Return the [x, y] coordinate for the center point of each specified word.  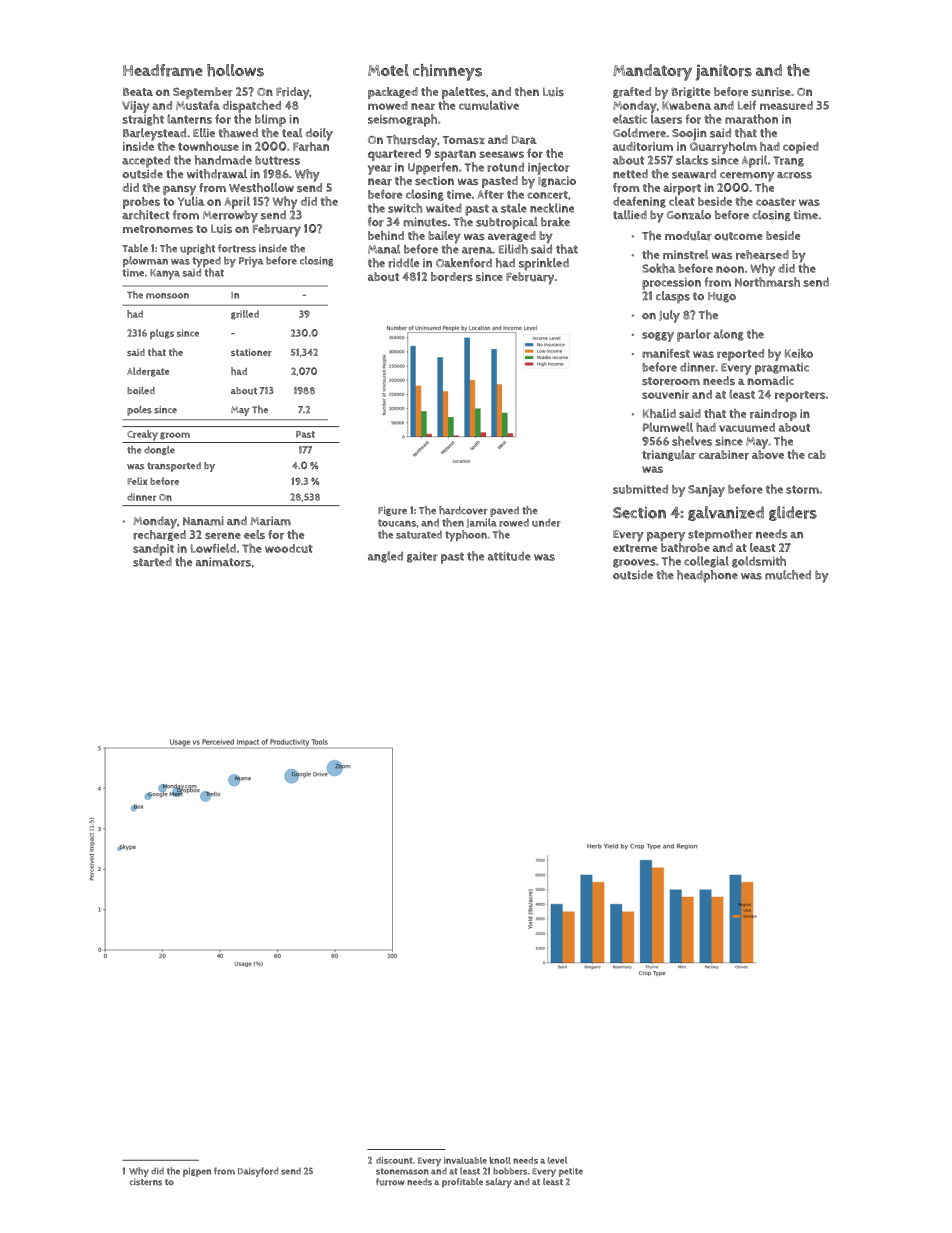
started [152, 562]
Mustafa [198, 105]
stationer [251, 352]
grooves [634, 563]
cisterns [145, 1182]
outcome [738, 236]
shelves [692, 441]
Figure [392, 511]
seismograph [402, 120]
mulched [788, 575]
